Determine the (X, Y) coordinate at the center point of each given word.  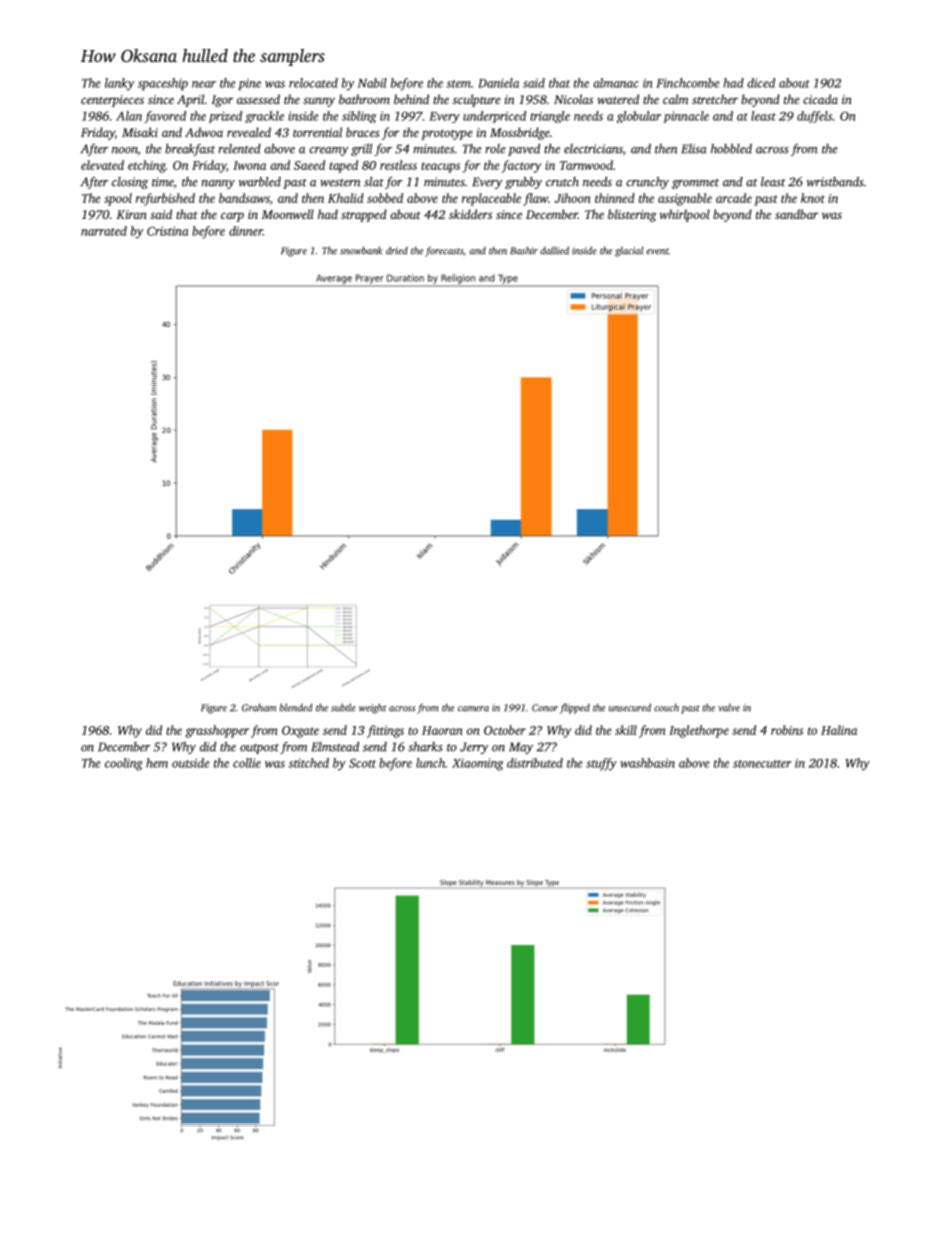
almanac (615, 83)
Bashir (524, 250)
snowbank (361, 250)
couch (666, 708)
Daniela (498, 83)
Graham (259, 708)
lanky (119, 84)
